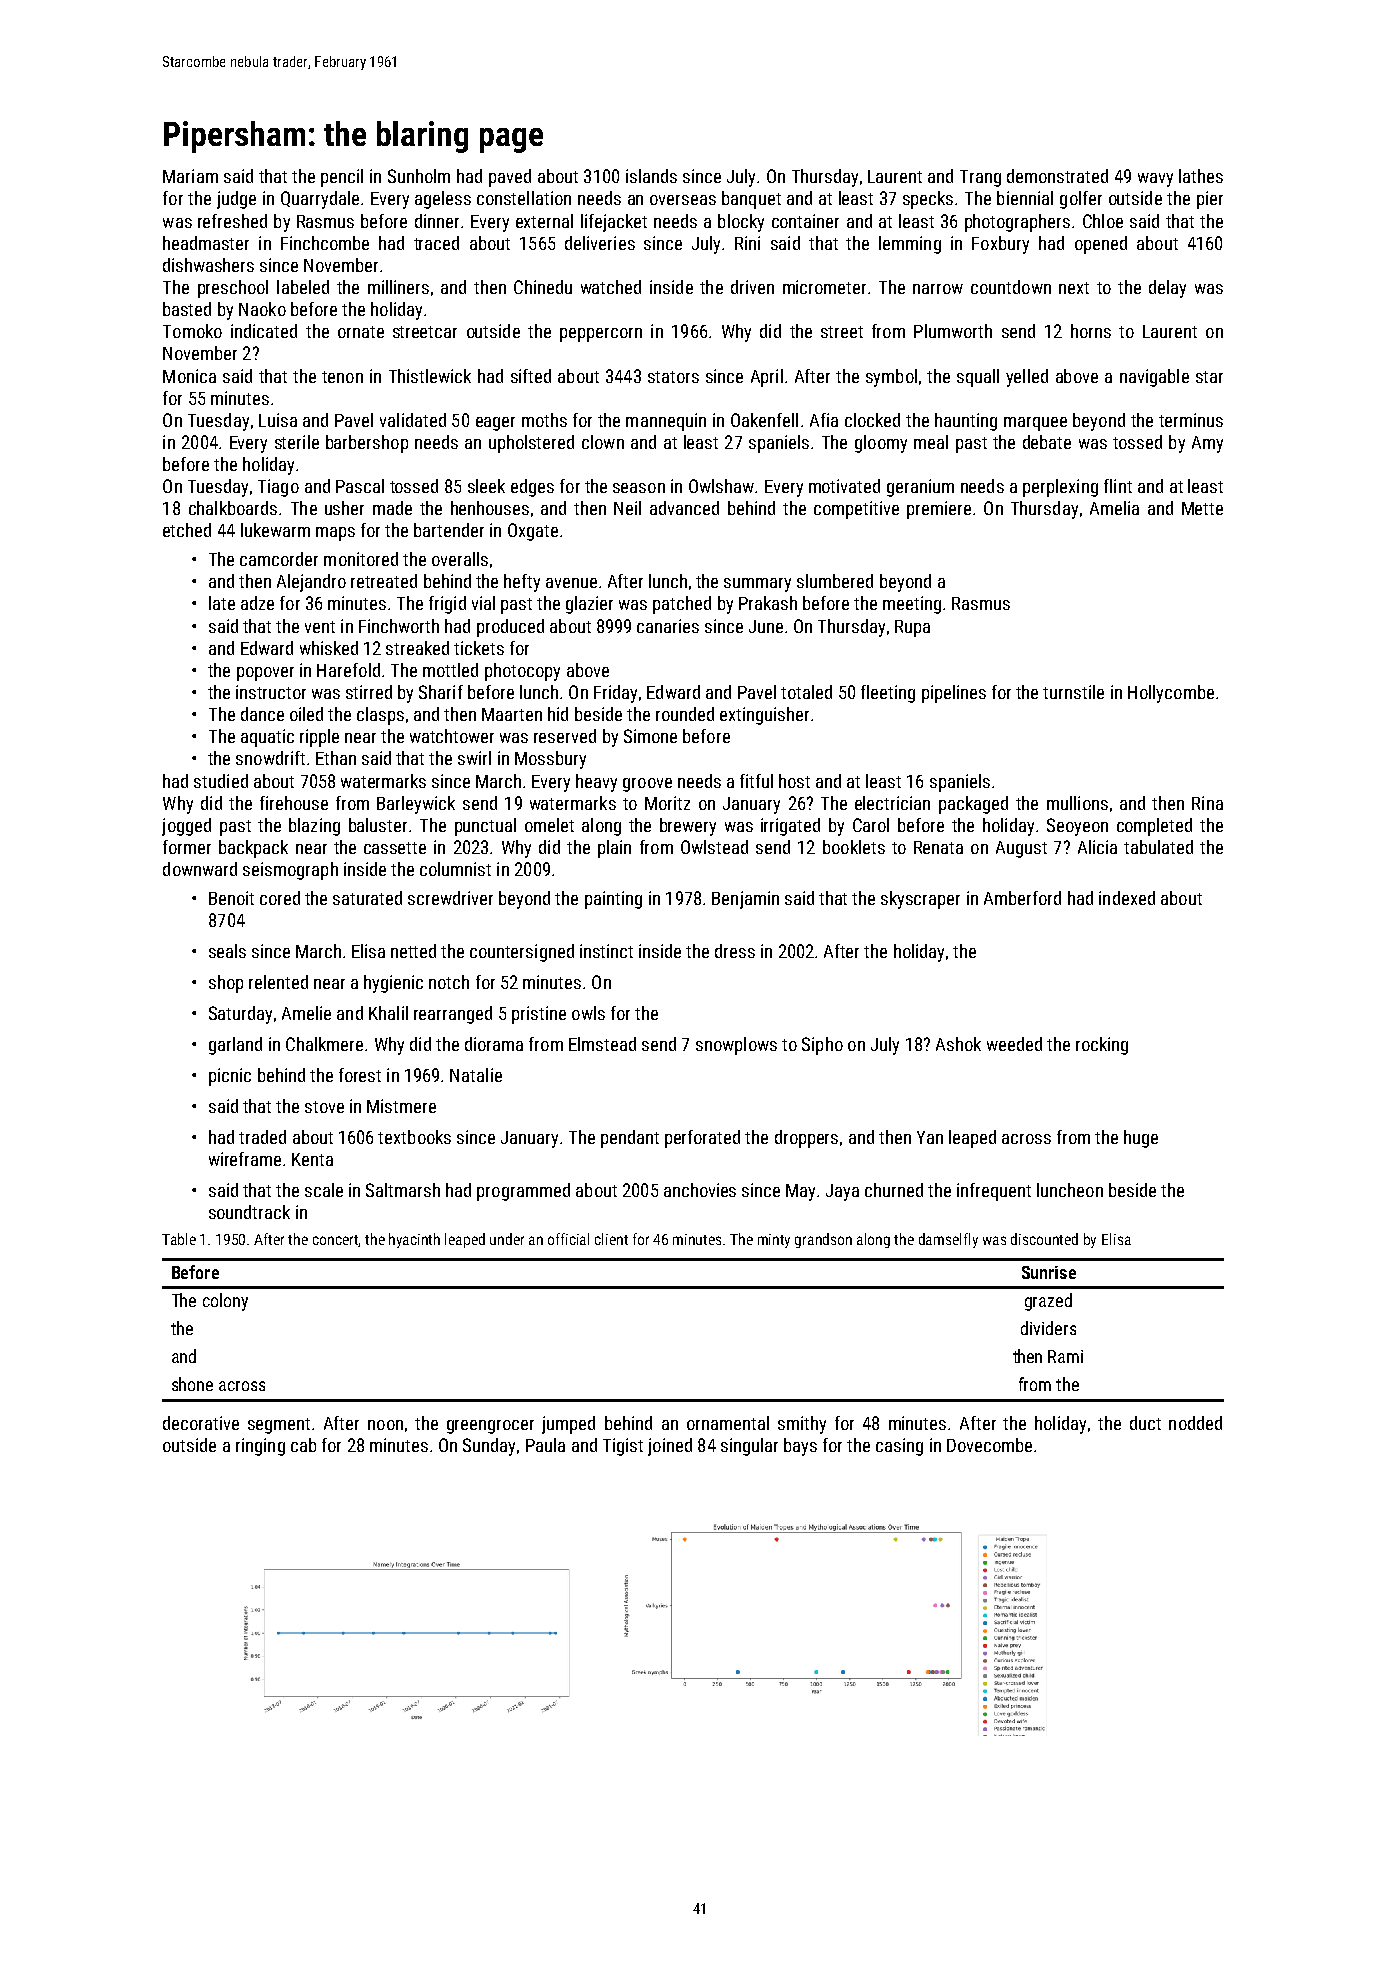  What do you see at coordinates (1202, 508) in the page?
I see `Mette` at bounding box center [1202, 508].
